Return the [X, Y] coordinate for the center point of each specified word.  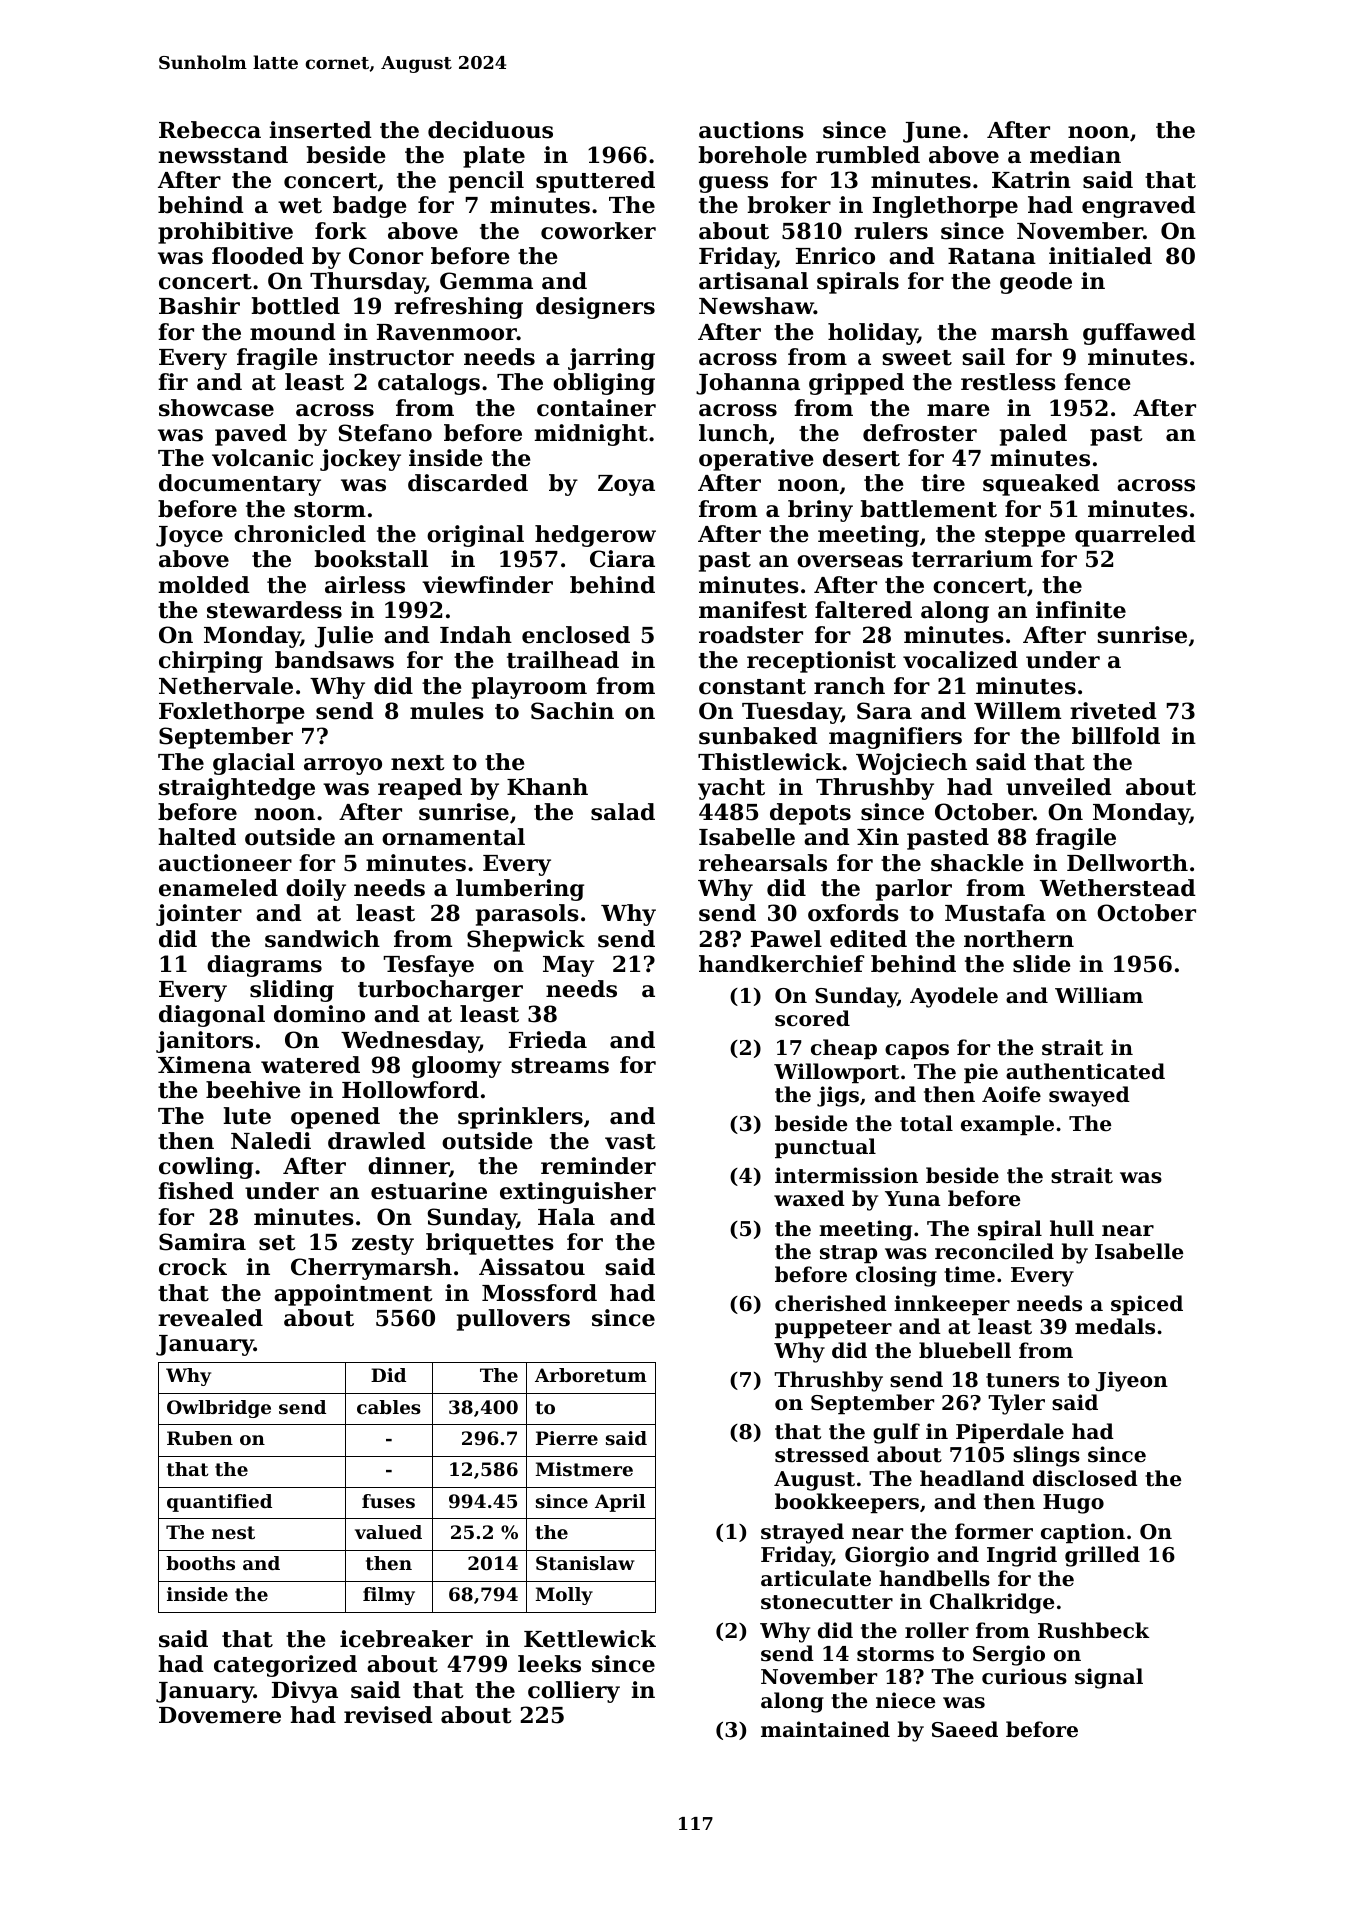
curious [1024, 1676]
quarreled [1135, 536]
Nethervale [226, 686]
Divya [305, 1692]
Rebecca [210, 130]
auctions [751, 130]
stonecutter [827, 1602]
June [932, 132]
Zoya [626, 485]
